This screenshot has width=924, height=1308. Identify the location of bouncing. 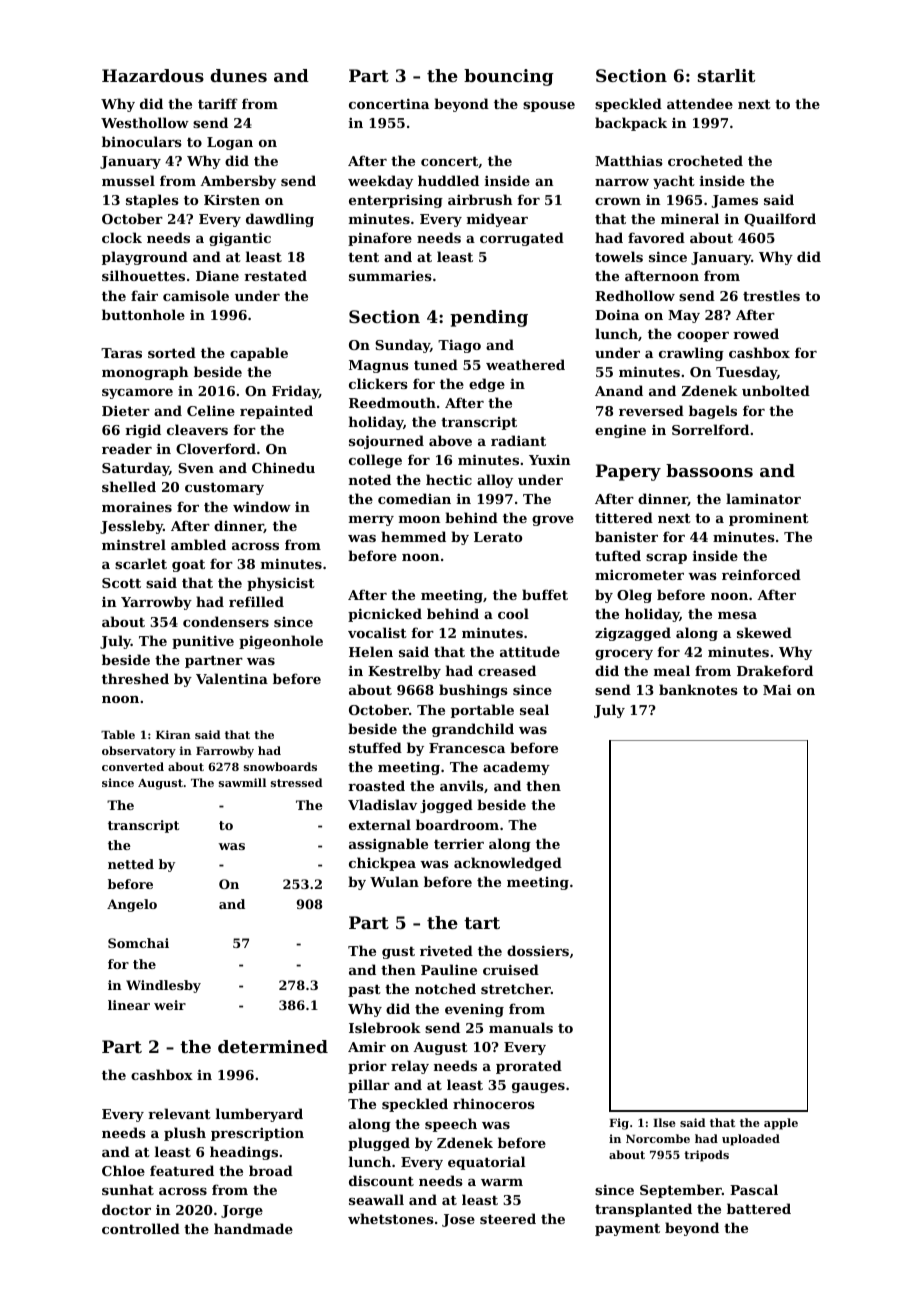
(509, 77).
